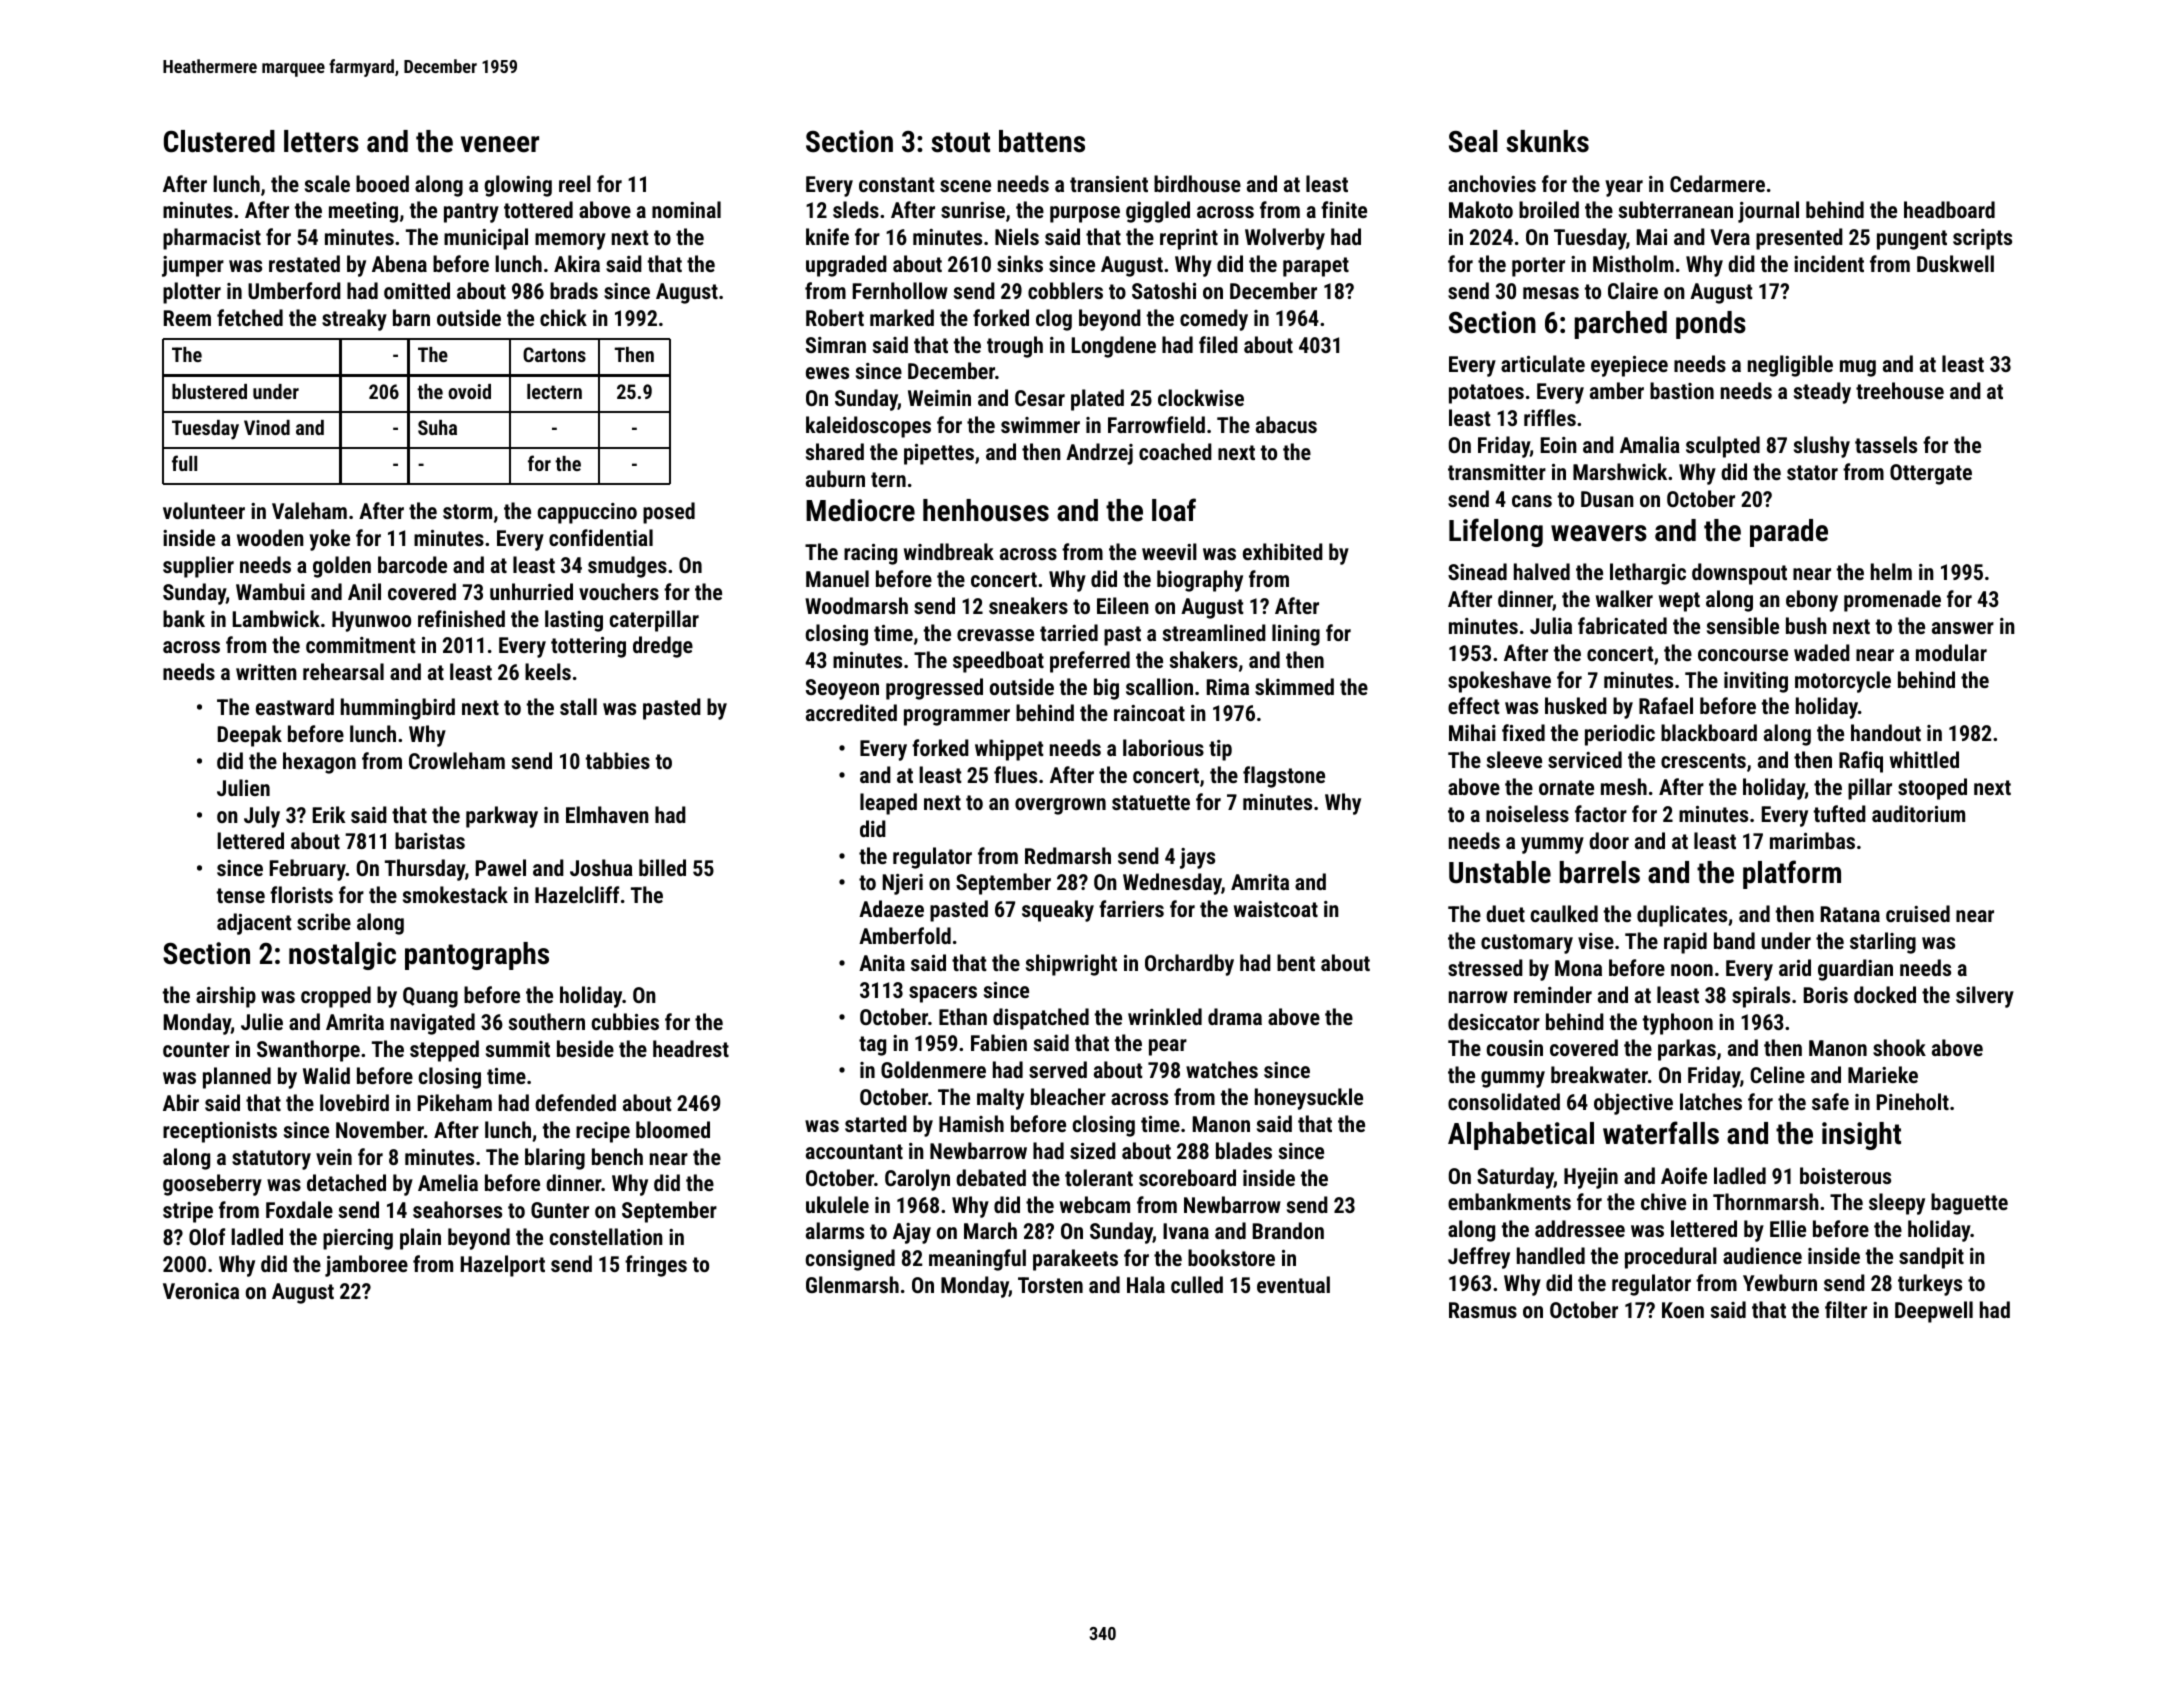 The width and height of the image is (2178, 1683). I want to click on Deepwell, so click(1934, 1312).
